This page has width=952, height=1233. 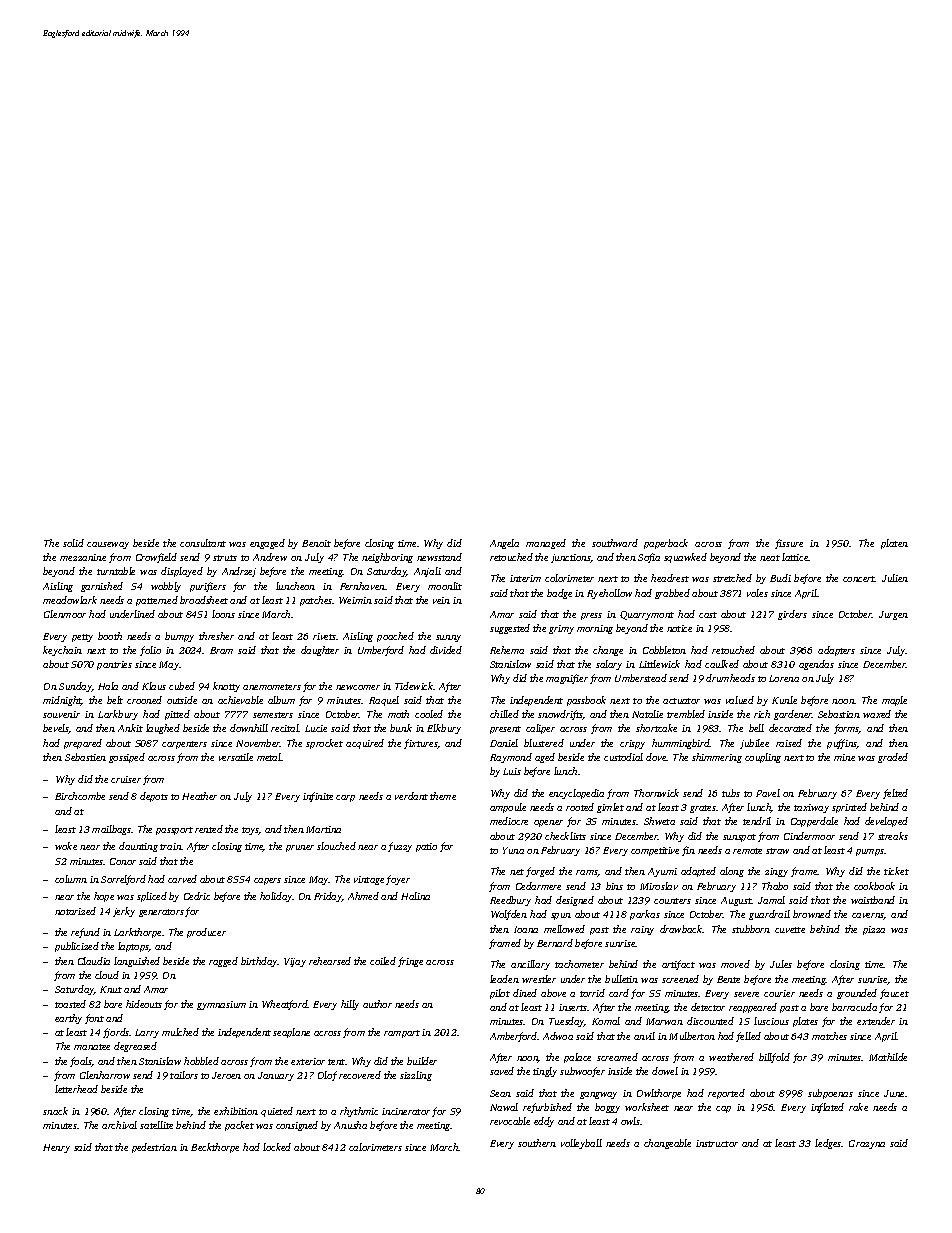 What do you see at coordinates (784, 700) in the page?
I see `Kunle` at bounding box center [784, 700].
